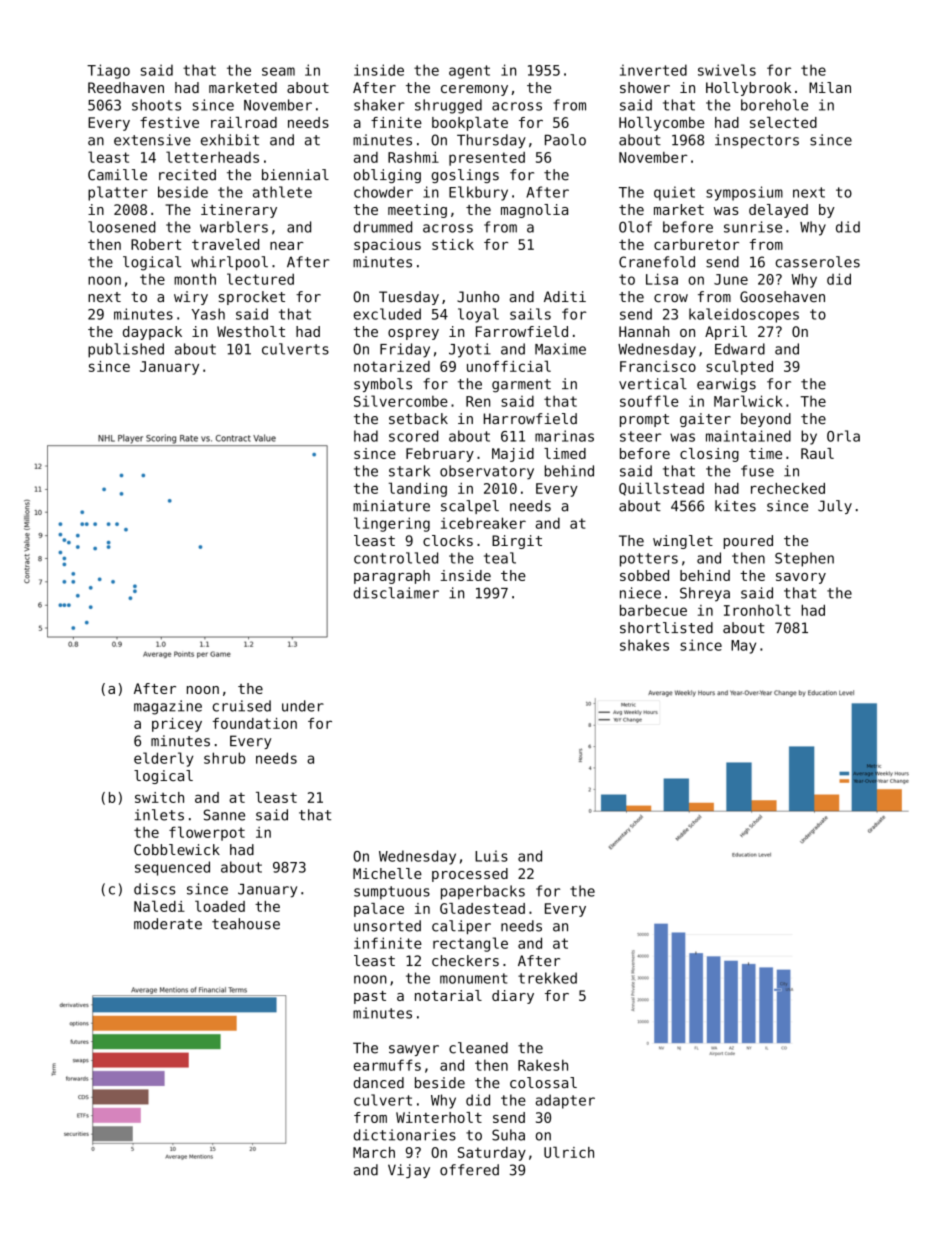 This screenshot has height=1233, width=952. Describe the element at coordinates (547, 978) in the screenshot. I see `trekked` at that location.
